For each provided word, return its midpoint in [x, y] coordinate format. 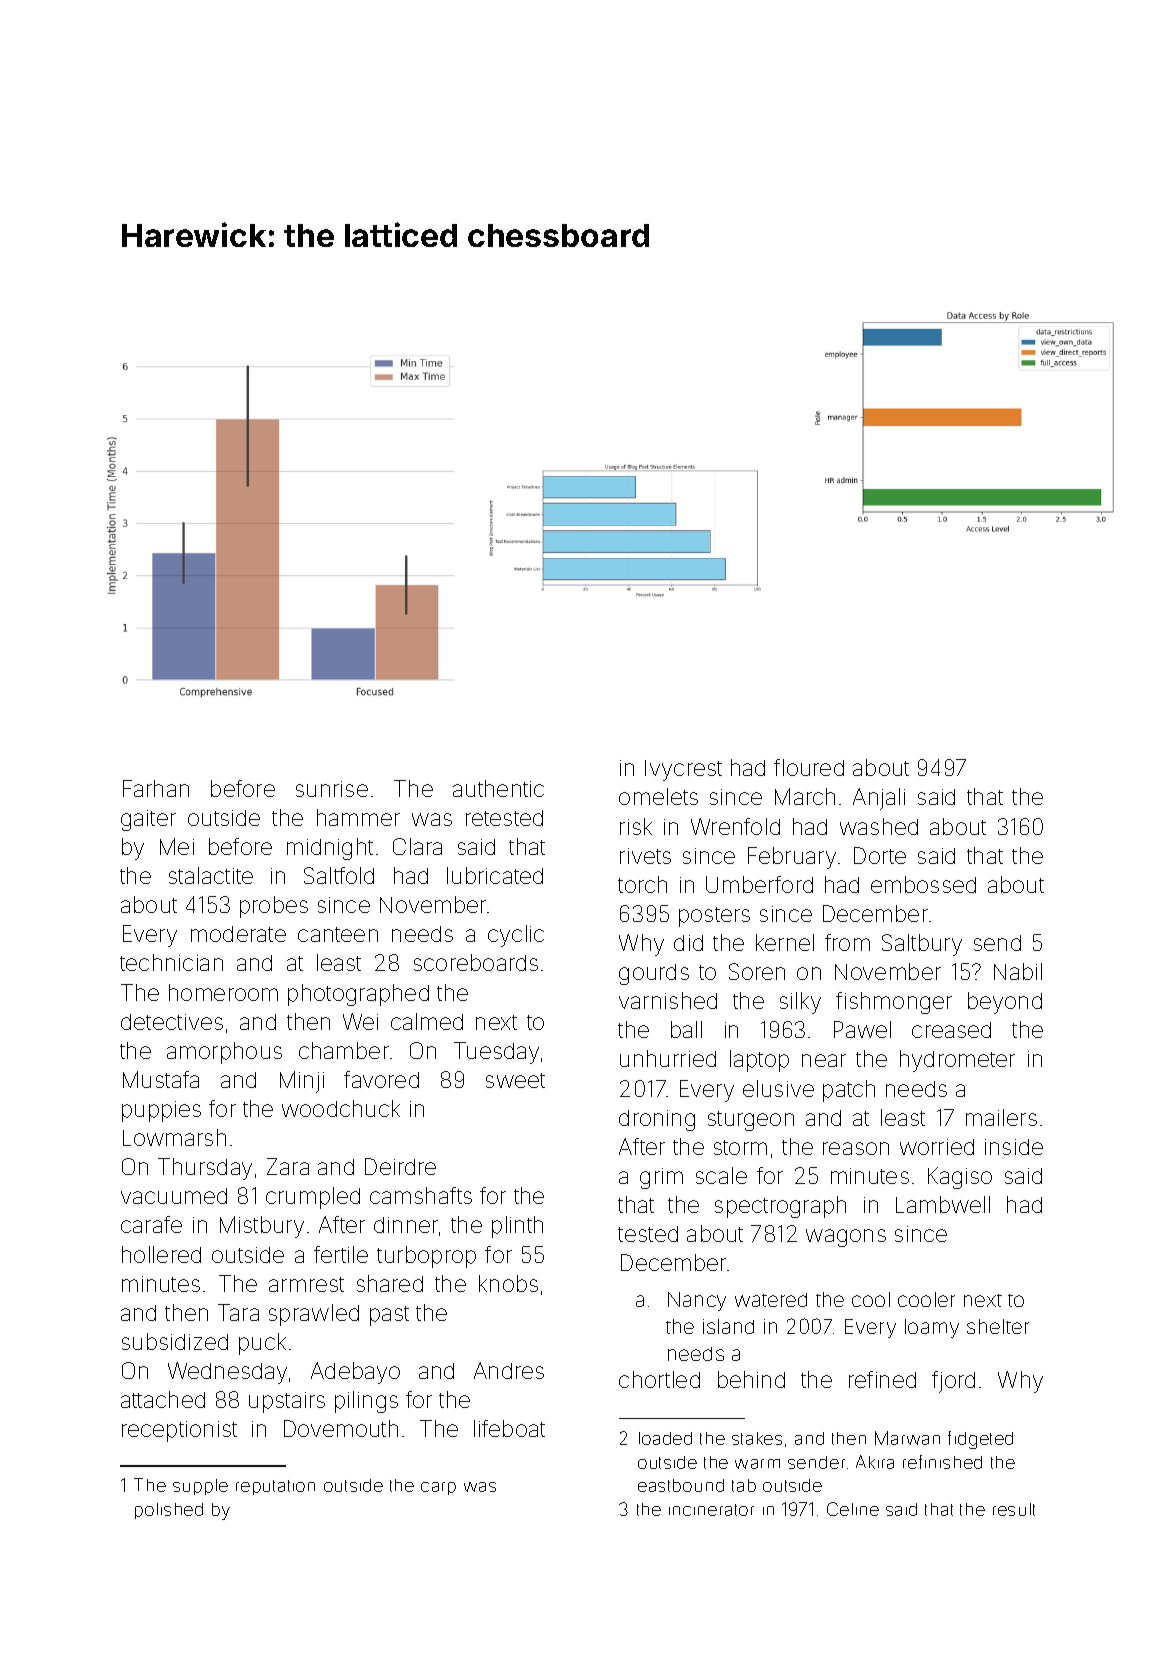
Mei [177, 846]
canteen [338, 934]
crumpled [313, 1198]
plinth [517, 1227]
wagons [846, 1238]
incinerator [711, 1510]
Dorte [880, 855]
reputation [275, 1487]
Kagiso [960, 1178]
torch [642, 884]
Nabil [1018, 971]
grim [661, 1178]
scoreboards [476, 962]
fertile [341, 1254]
